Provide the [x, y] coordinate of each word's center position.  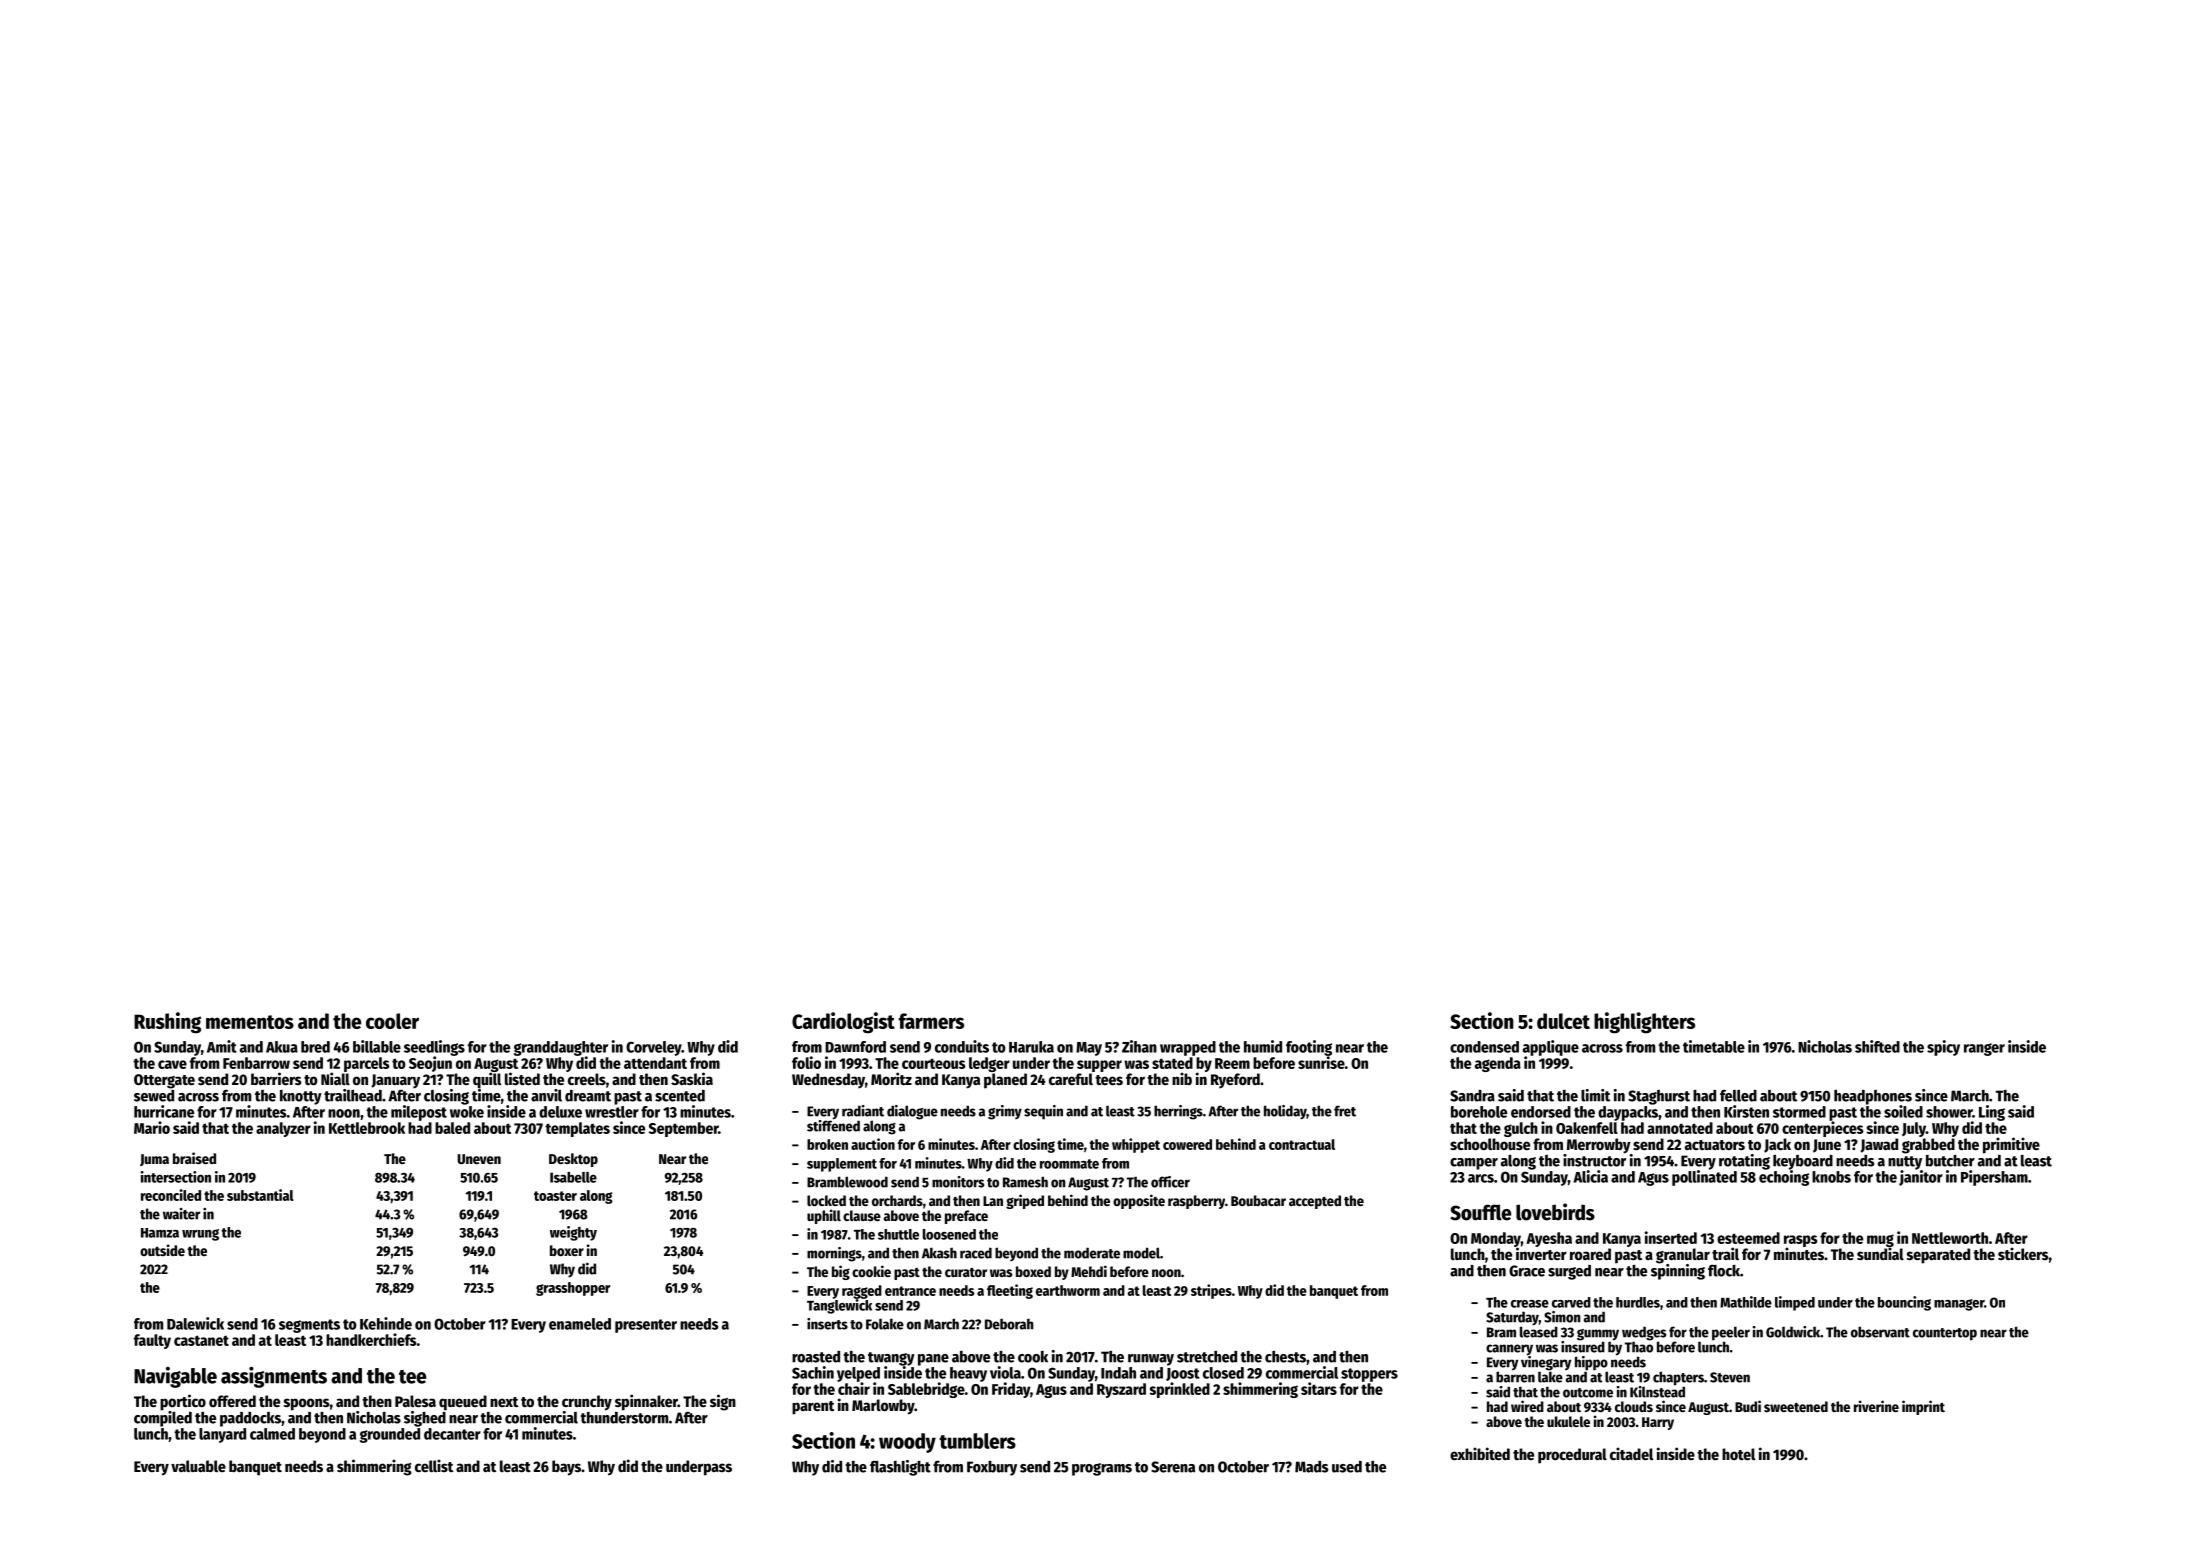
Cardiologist [843, 1023]
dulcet [1563, 1021]
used [1347, 1466]
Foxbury [992, 1468]
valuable [198, 1466]
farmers [931, 1021]
